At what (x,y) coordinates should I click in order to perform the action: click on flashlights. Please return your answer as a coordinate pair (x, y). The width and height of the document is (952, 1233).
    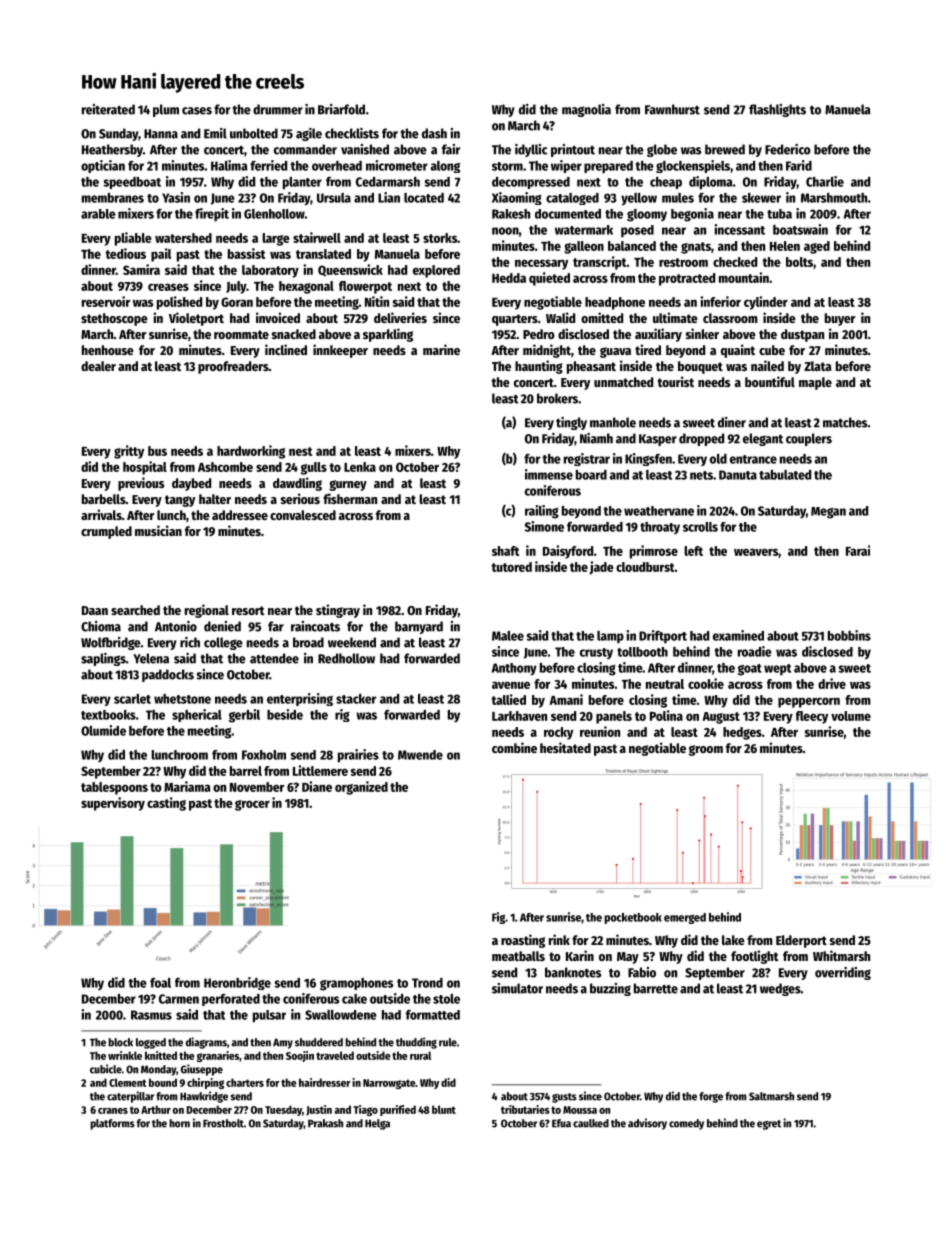
    Looking at the image, I should click on (777, 110).
